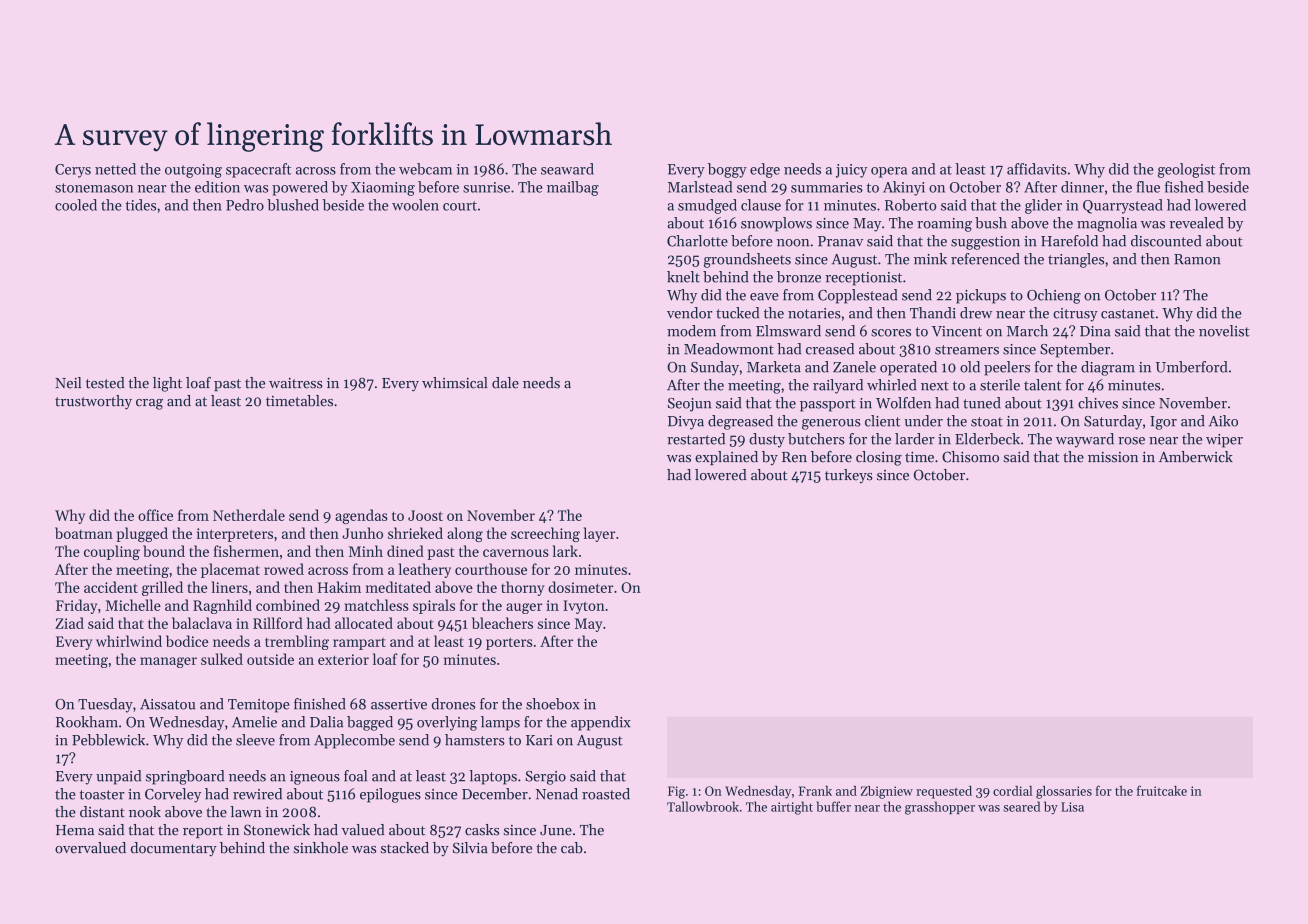  What do you see at coordinates (1027, 331) in the screenshot?
I see `March` at bounding box center [1027, 331].
